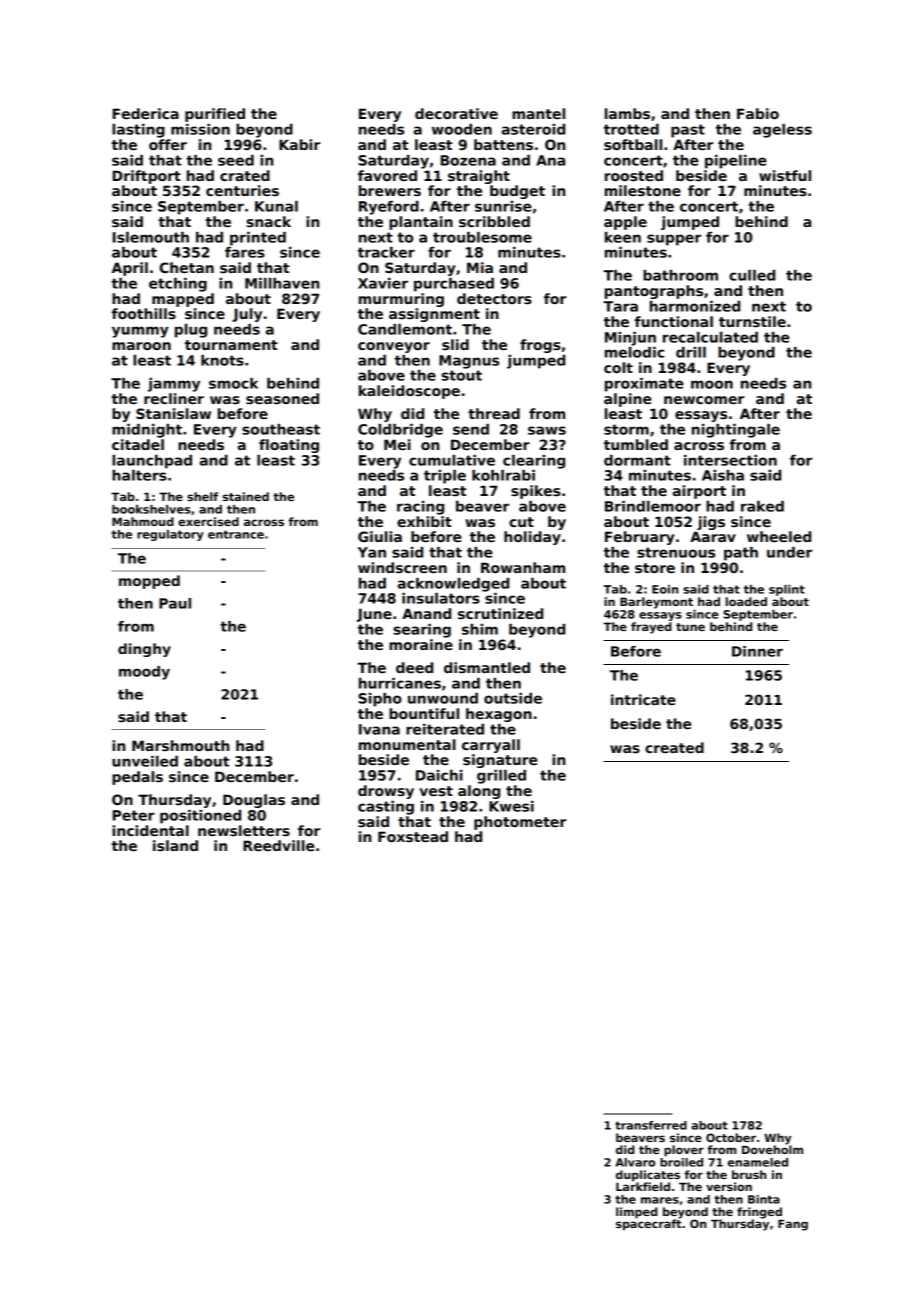  Describe the element at coordinates (147, 177) in the document. I see `Driftport` at that location.
